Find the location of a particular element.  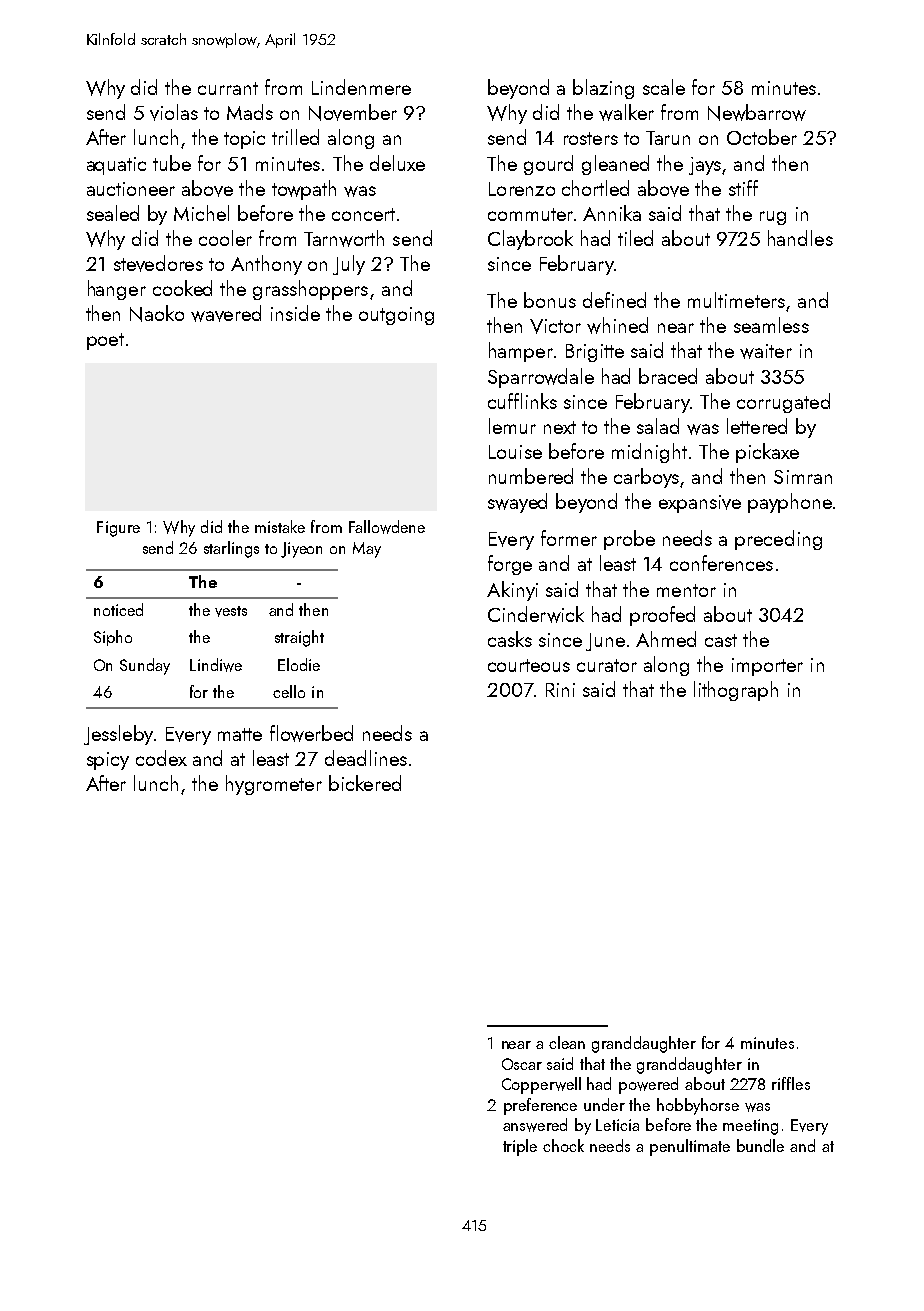

hamper is located at coordinates (521, 352).
